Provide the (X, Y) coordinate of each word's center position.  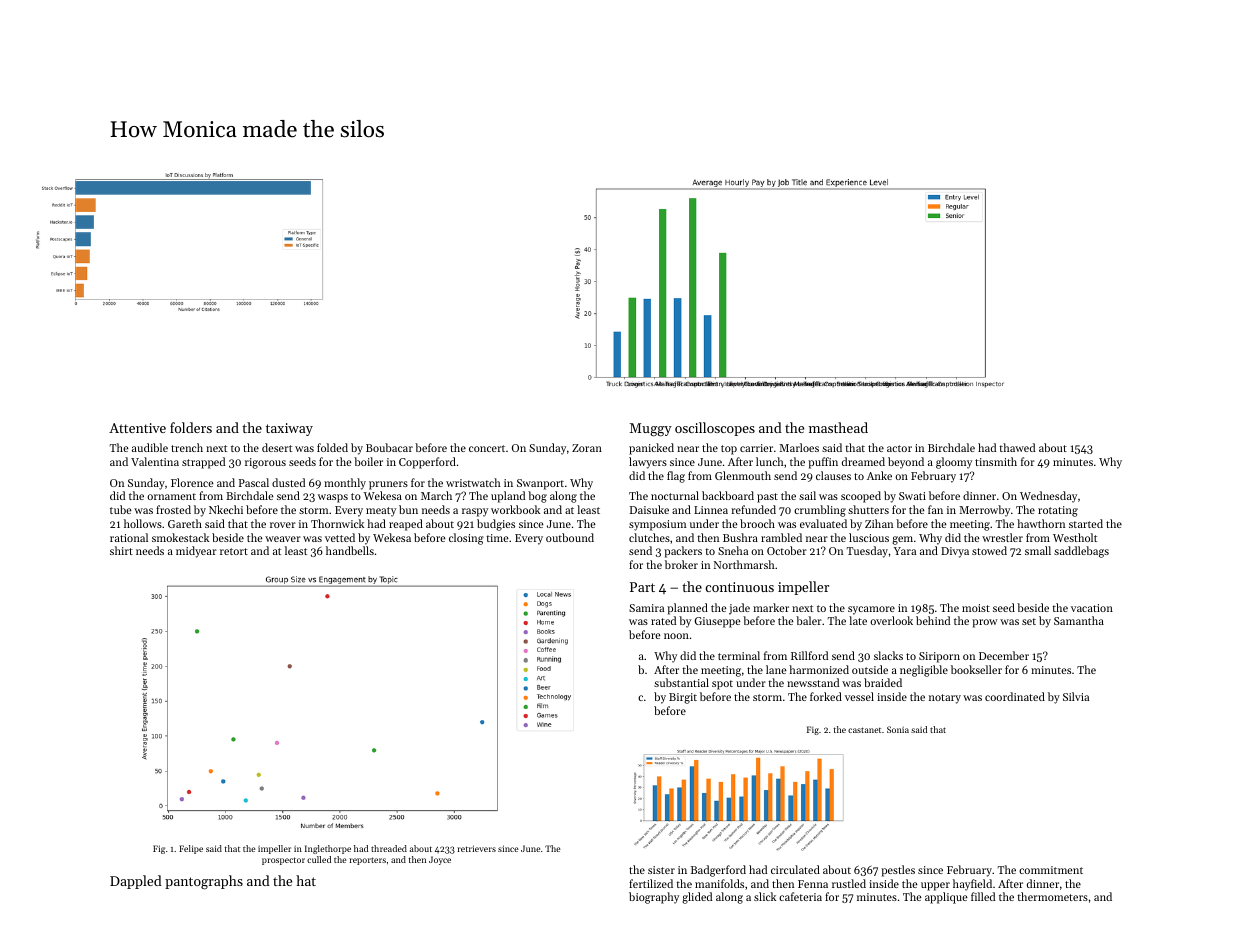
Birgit (683, 698)
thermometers (1052, 896)
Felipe (191, 849)
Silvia (1076, 696)
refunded (753, 509)
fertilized (651, 883)
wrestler (1002, 537)
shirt (121, 550)
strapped (203, 463)
